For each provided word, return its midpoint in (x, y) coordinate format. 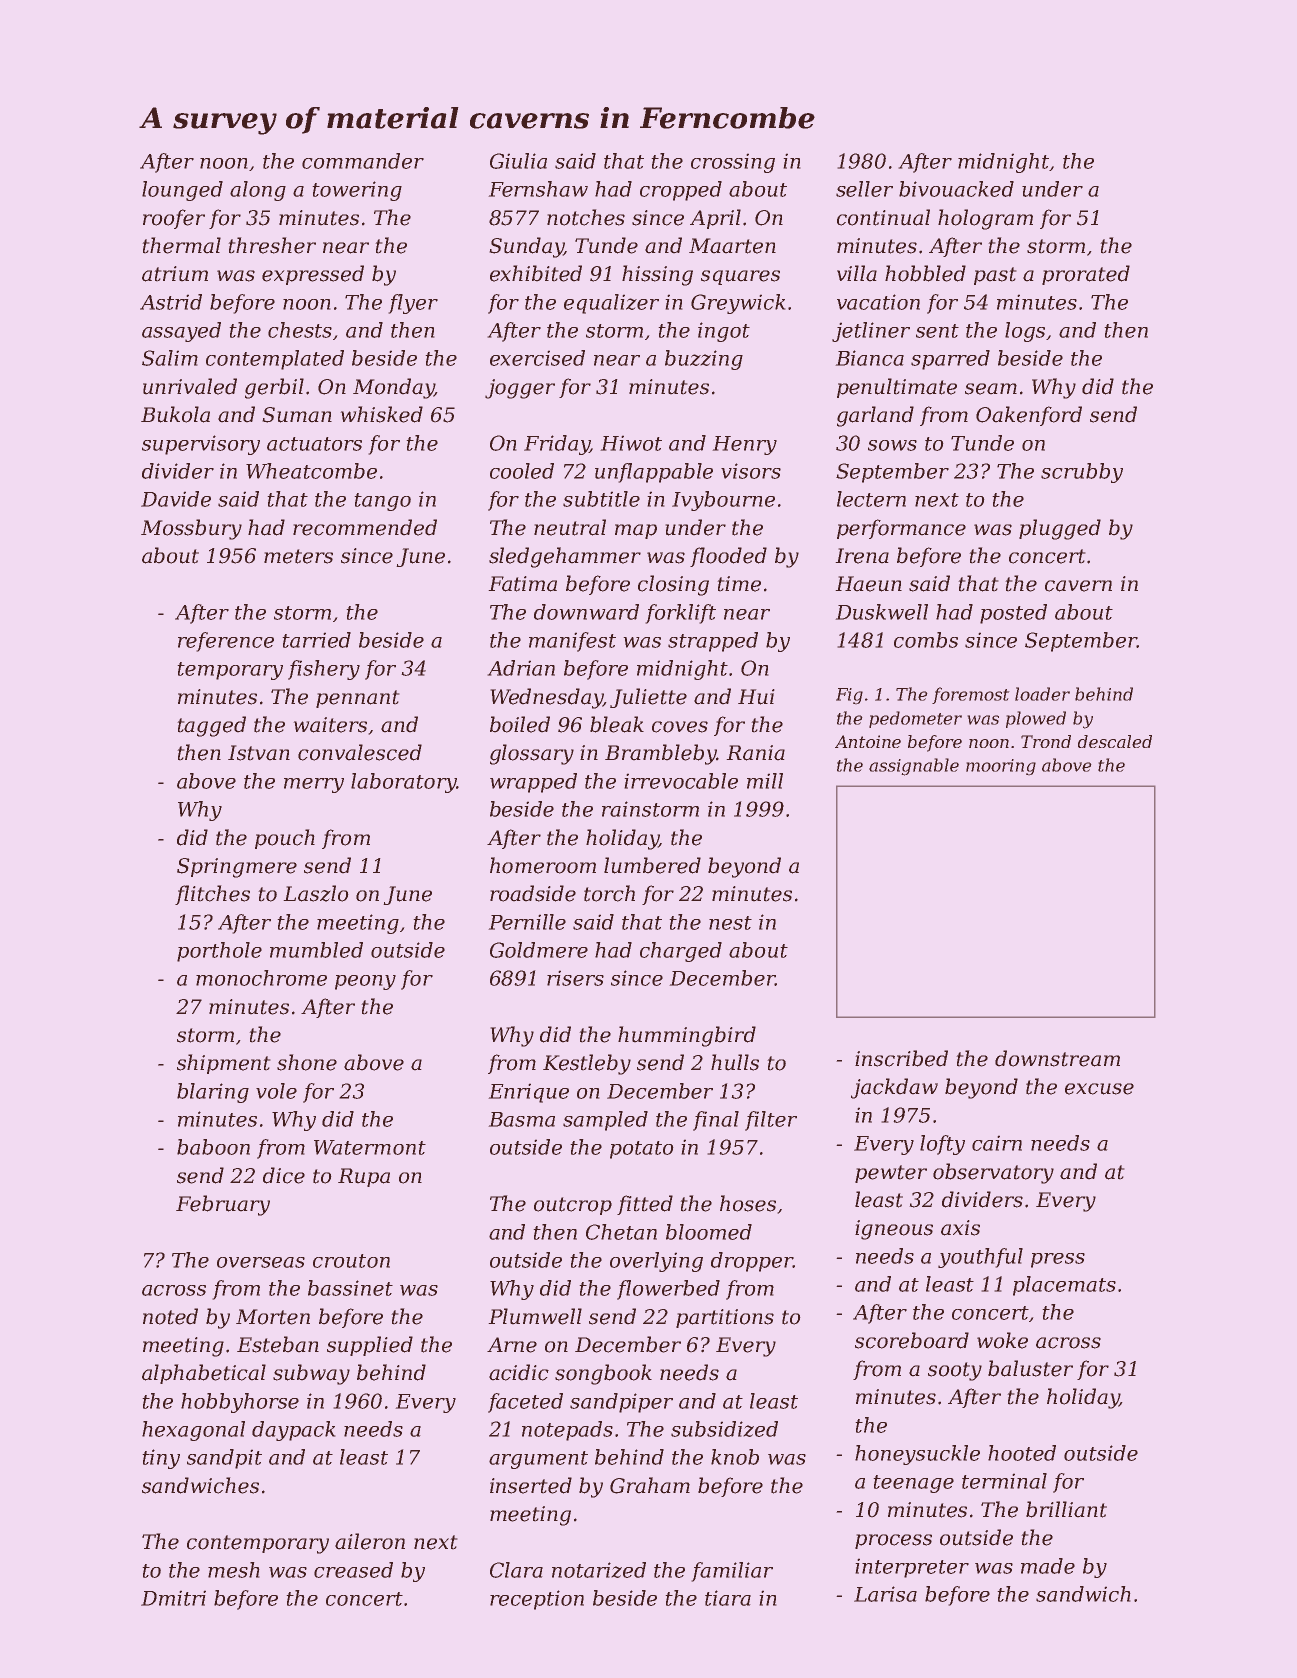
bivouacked (956, 189)
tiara (728, 1598)
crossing (733, 163)
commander (363, 161)
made (1048, 1566)
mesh (234, 1570)
